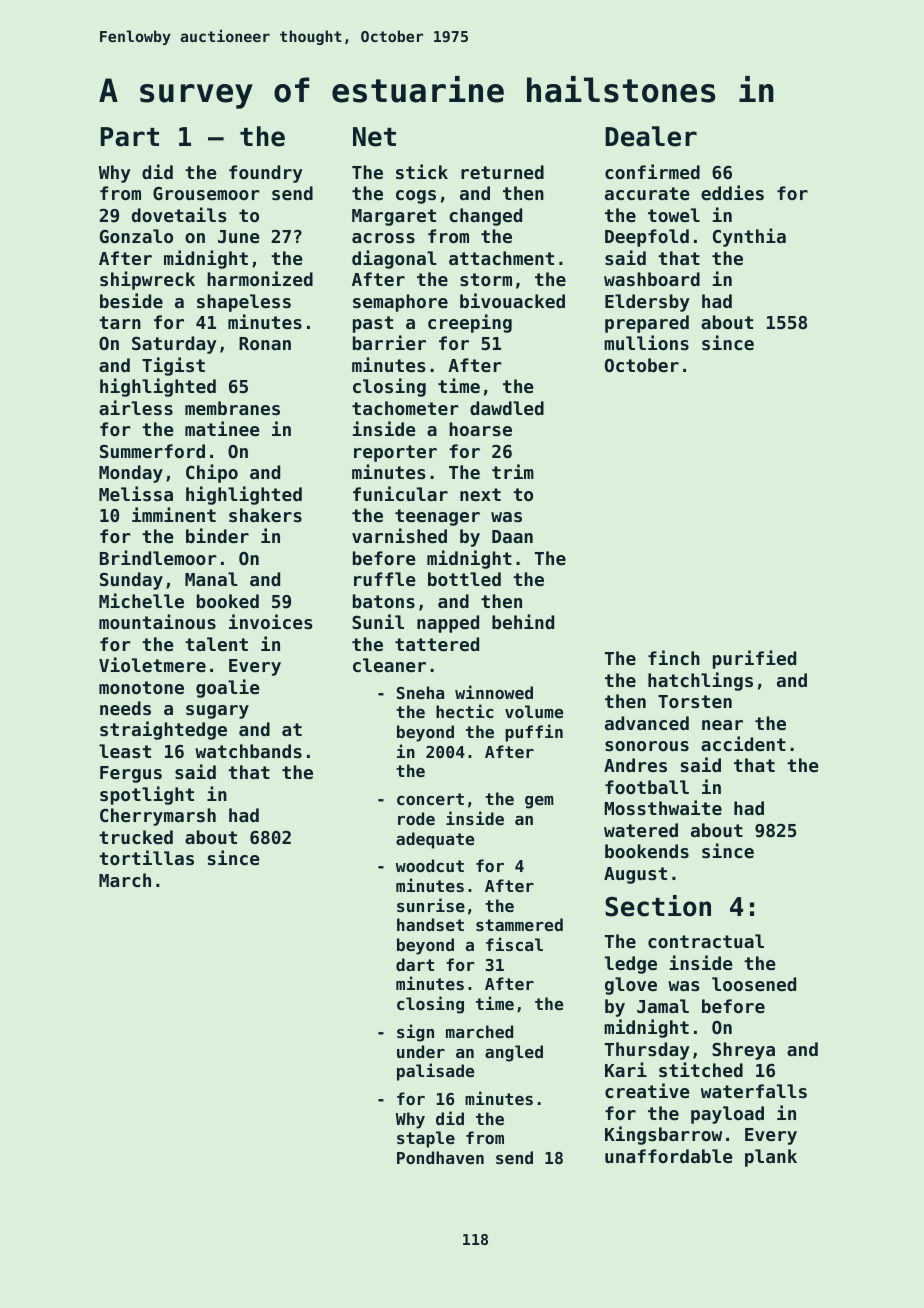 The height and width of the image is (1308, 924). Describe the element at coordinates (120, 322) in the image. I see `tarn` at that location.
